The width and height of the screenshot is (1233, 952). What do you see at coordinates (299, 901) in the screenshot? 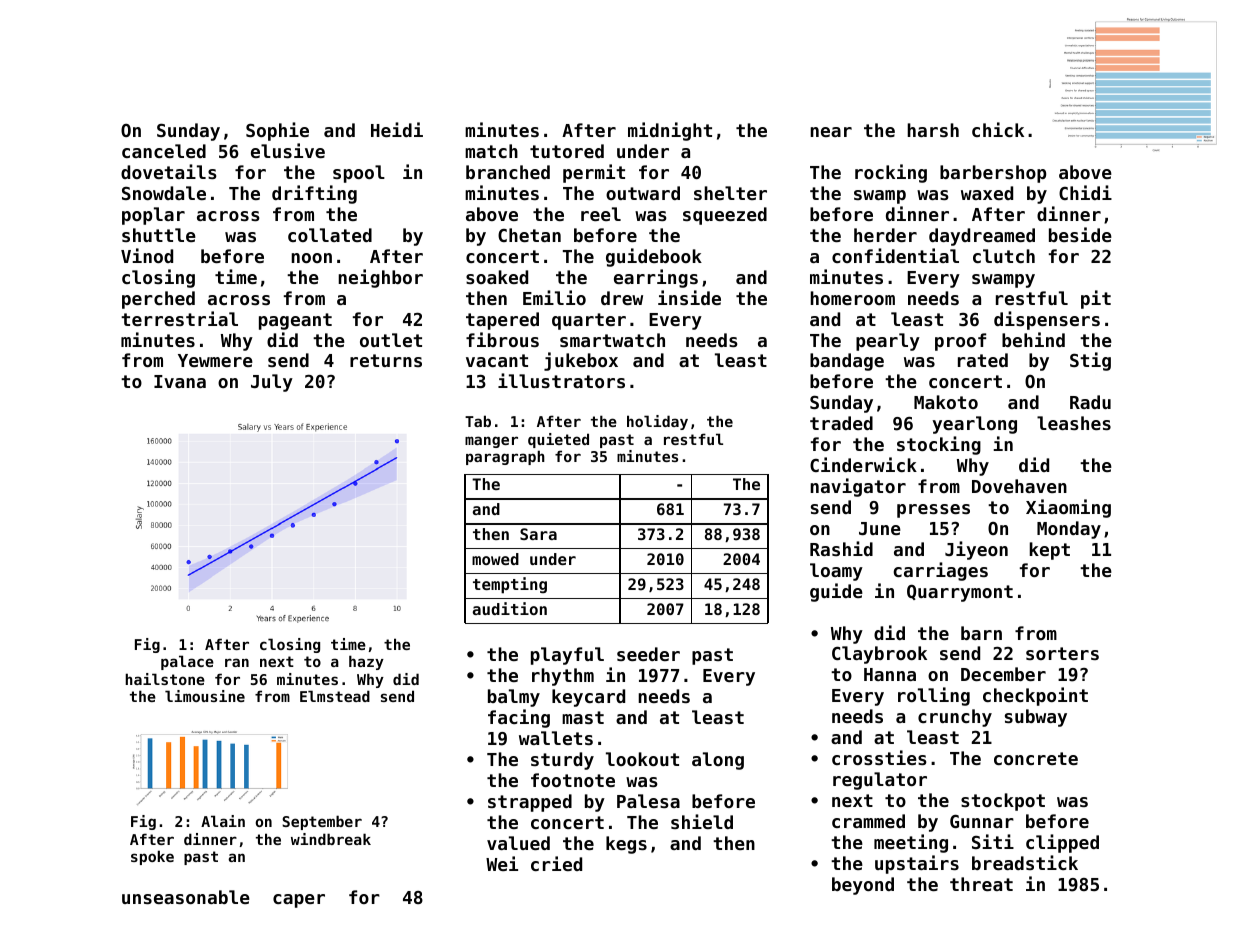
I see `caper` at bounding box center [299, 901].
